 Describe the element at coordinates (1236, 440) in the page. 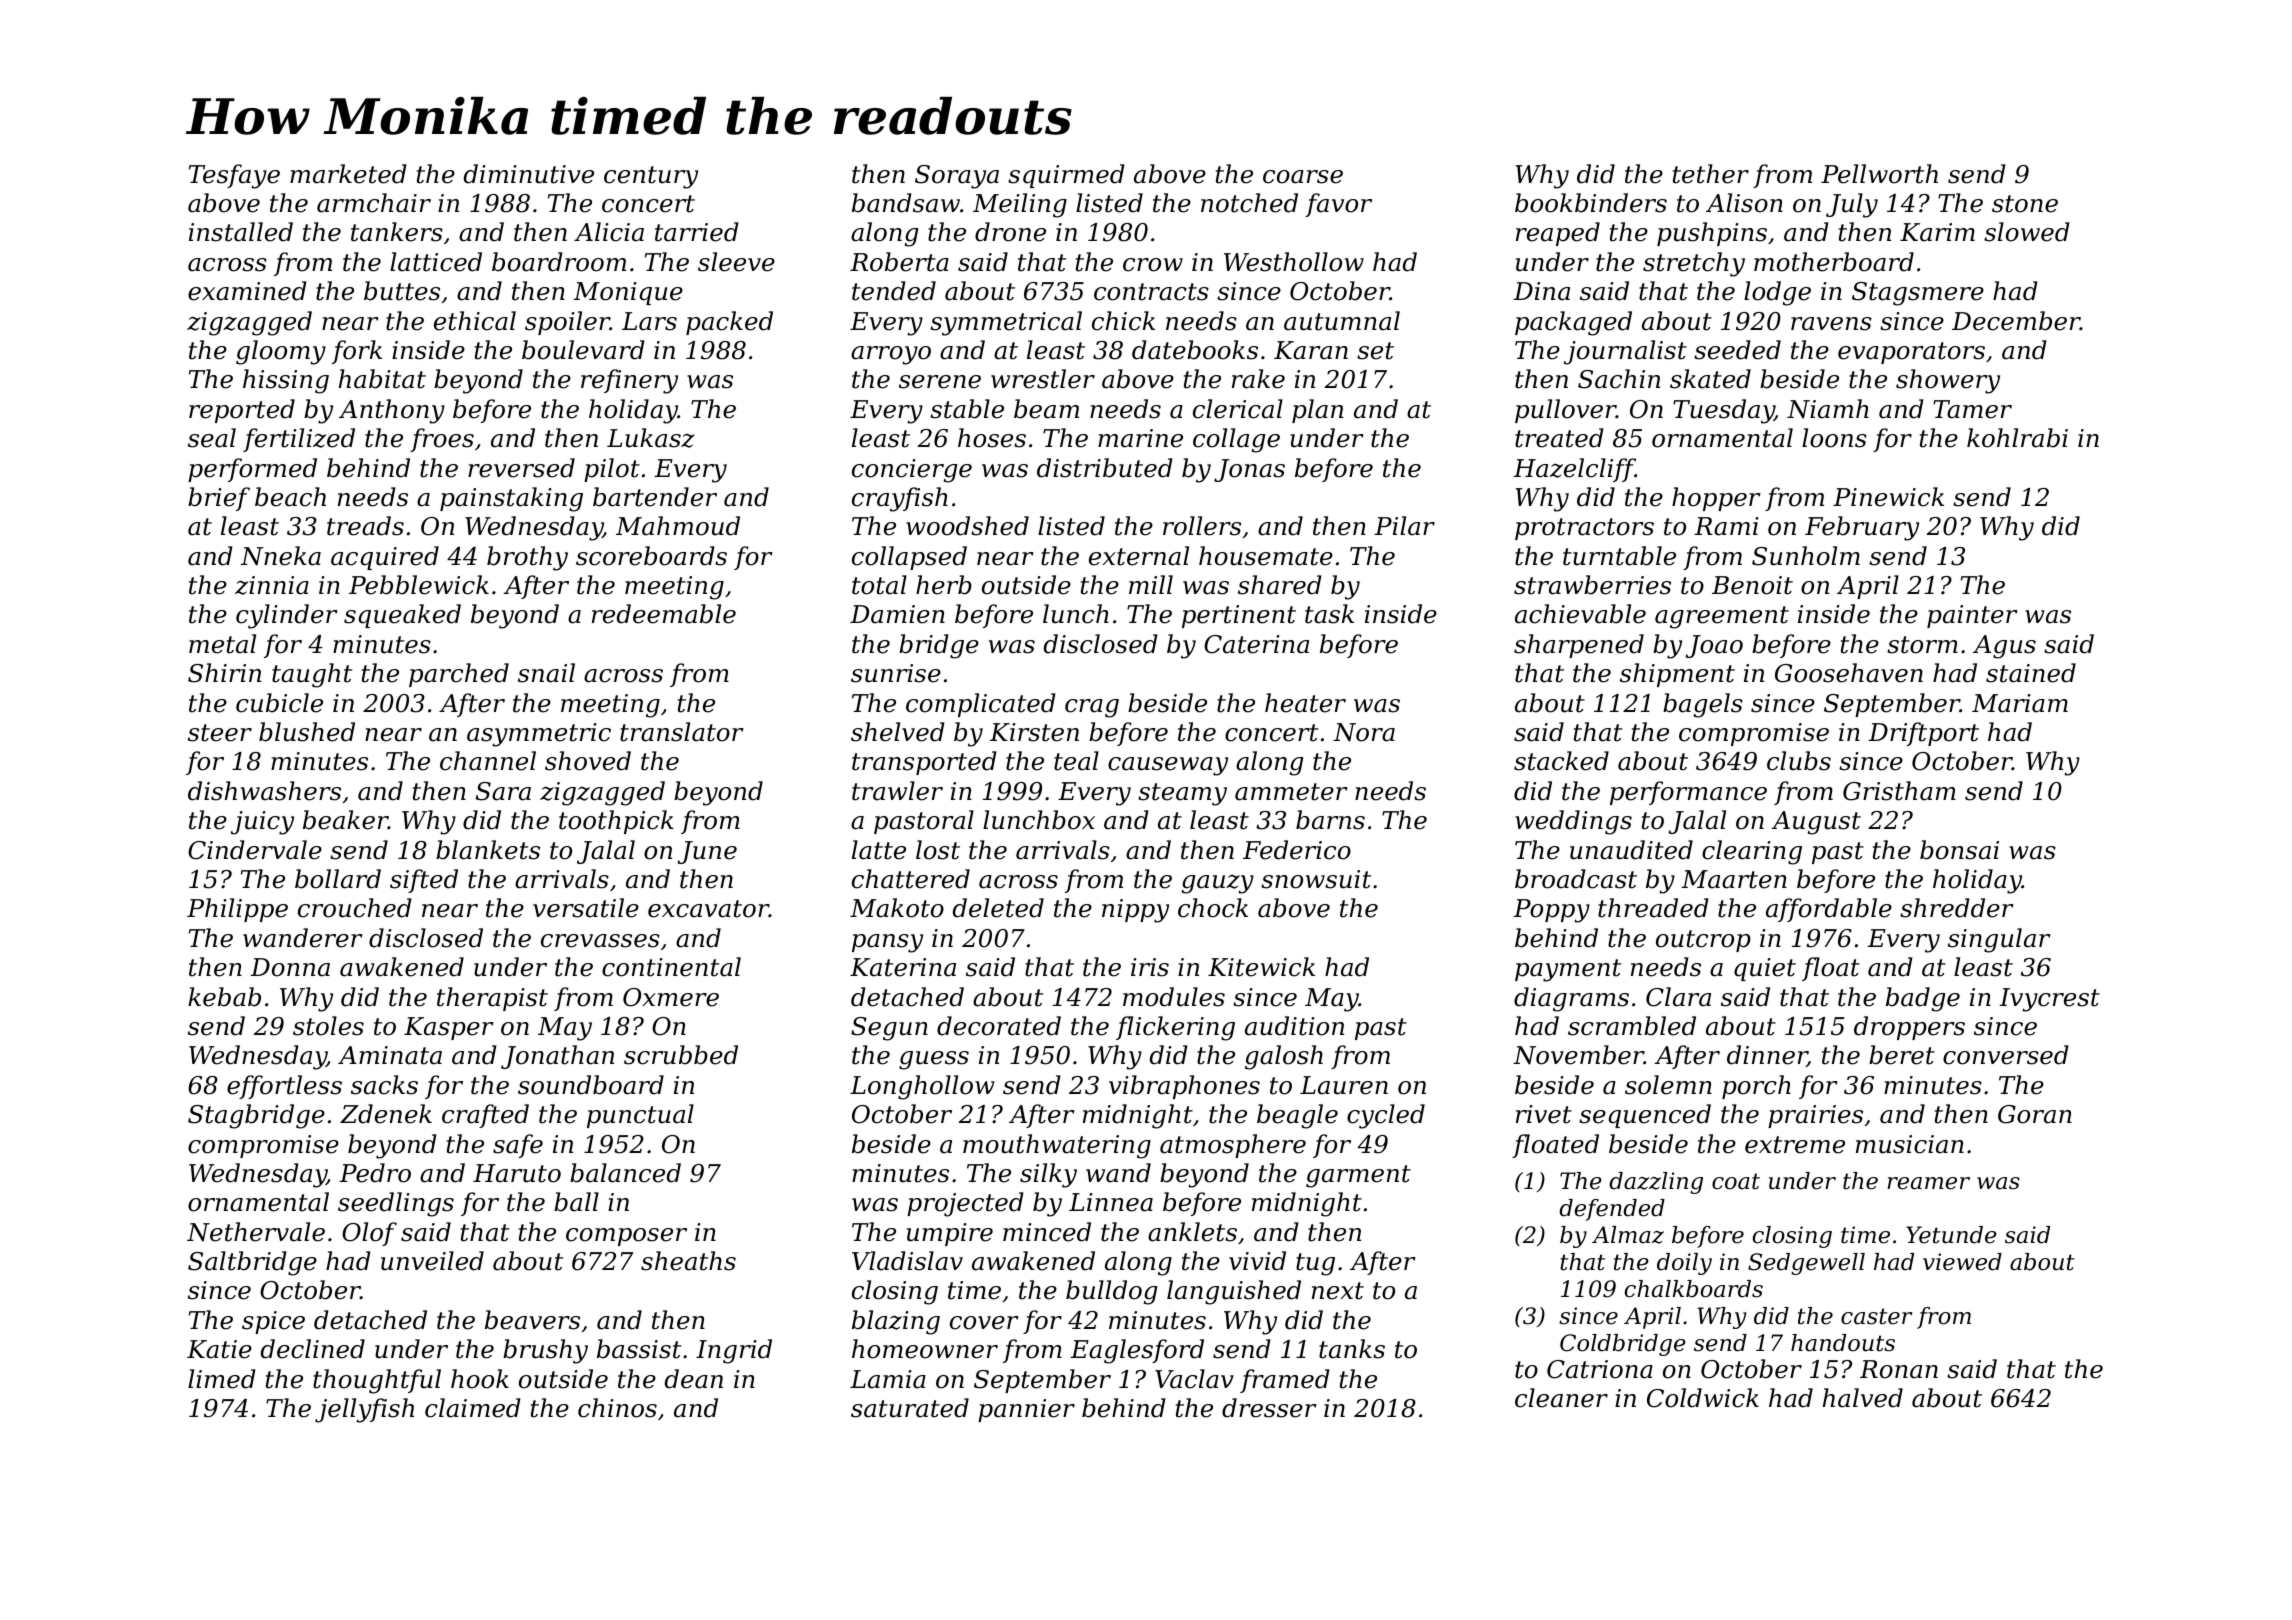

I see `collage` at that location.
